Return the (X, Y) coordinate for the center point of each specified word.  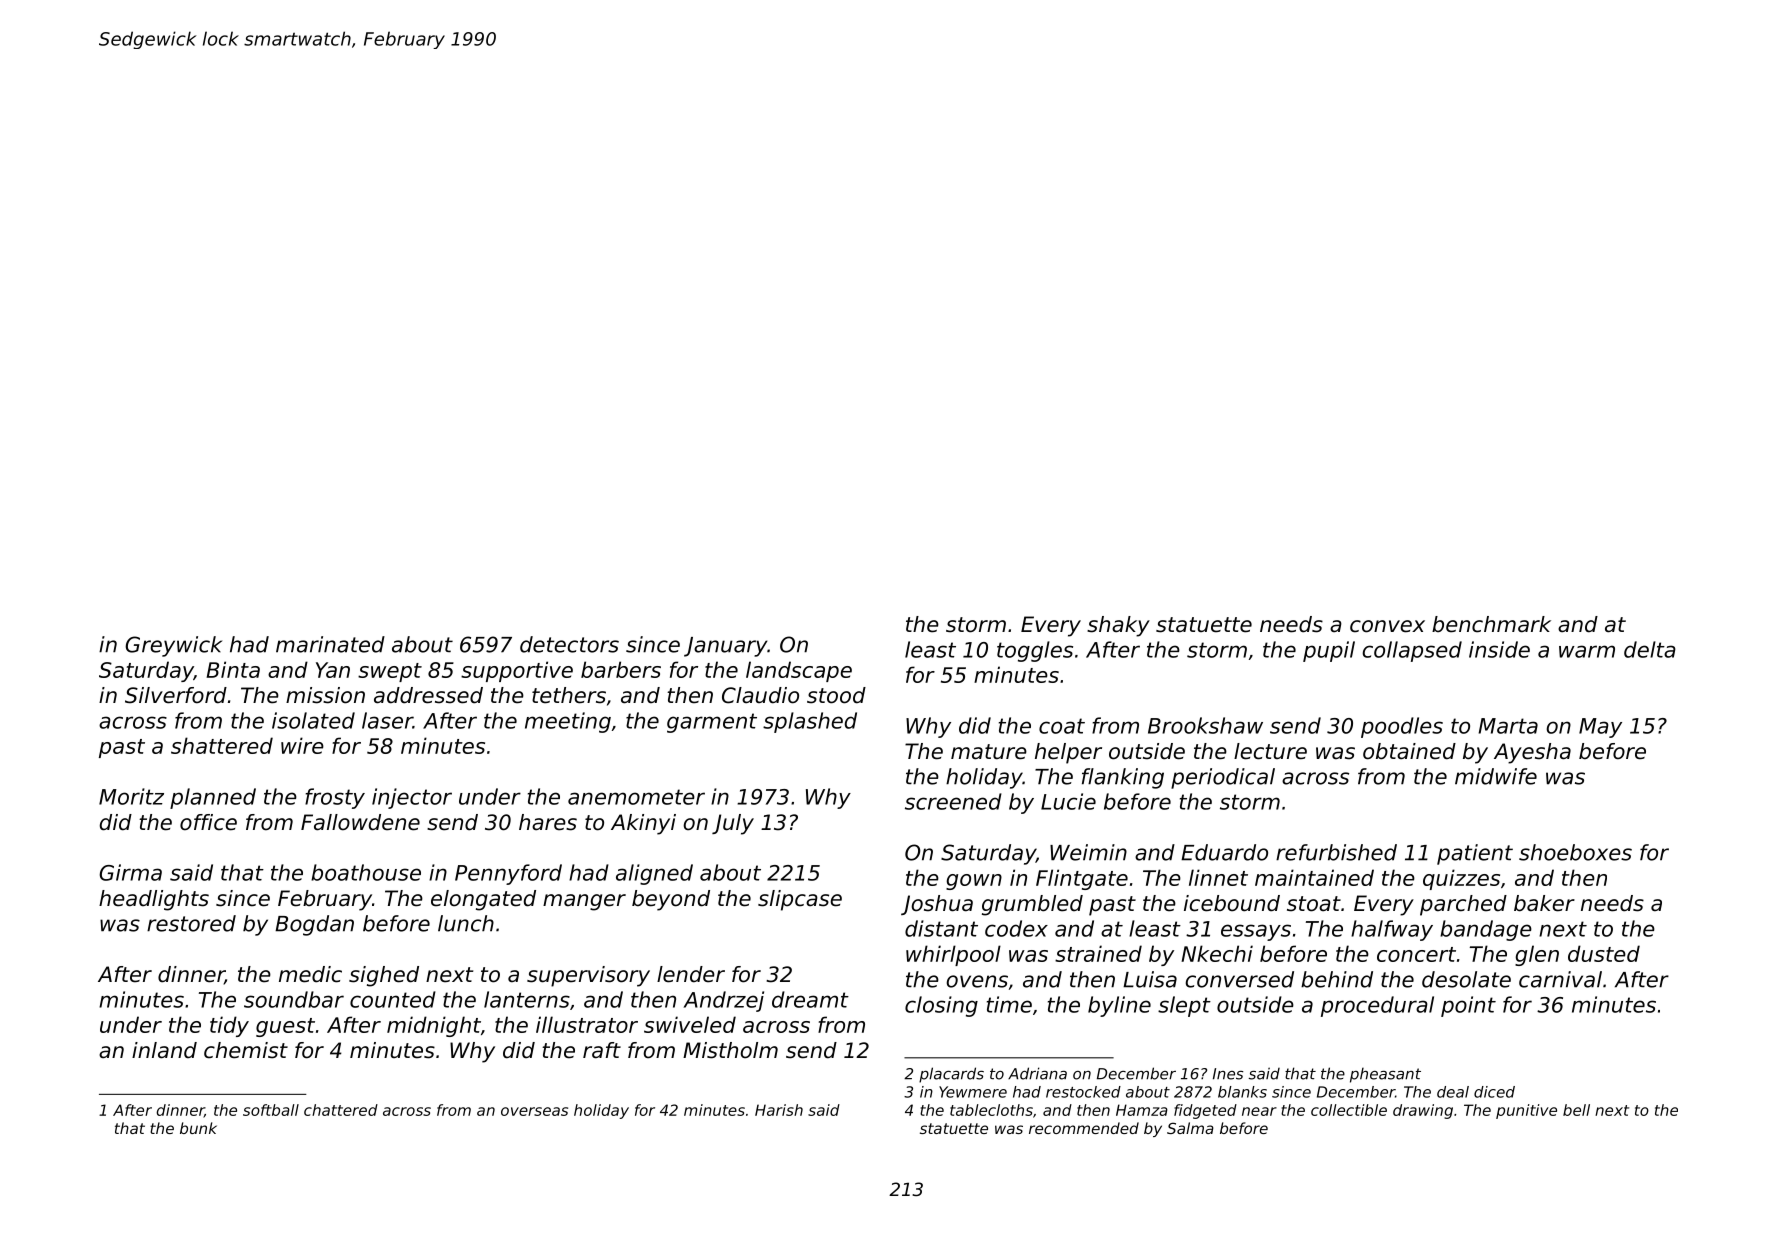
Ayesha (1532, 753)
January (725, 647)
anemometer (636, 797)
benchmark (1491, 624)
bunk (198, 1128)
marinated (330, 644)
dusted (1604, 953)
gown (974, 882)
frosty (335, 798)
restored (191, 923)
